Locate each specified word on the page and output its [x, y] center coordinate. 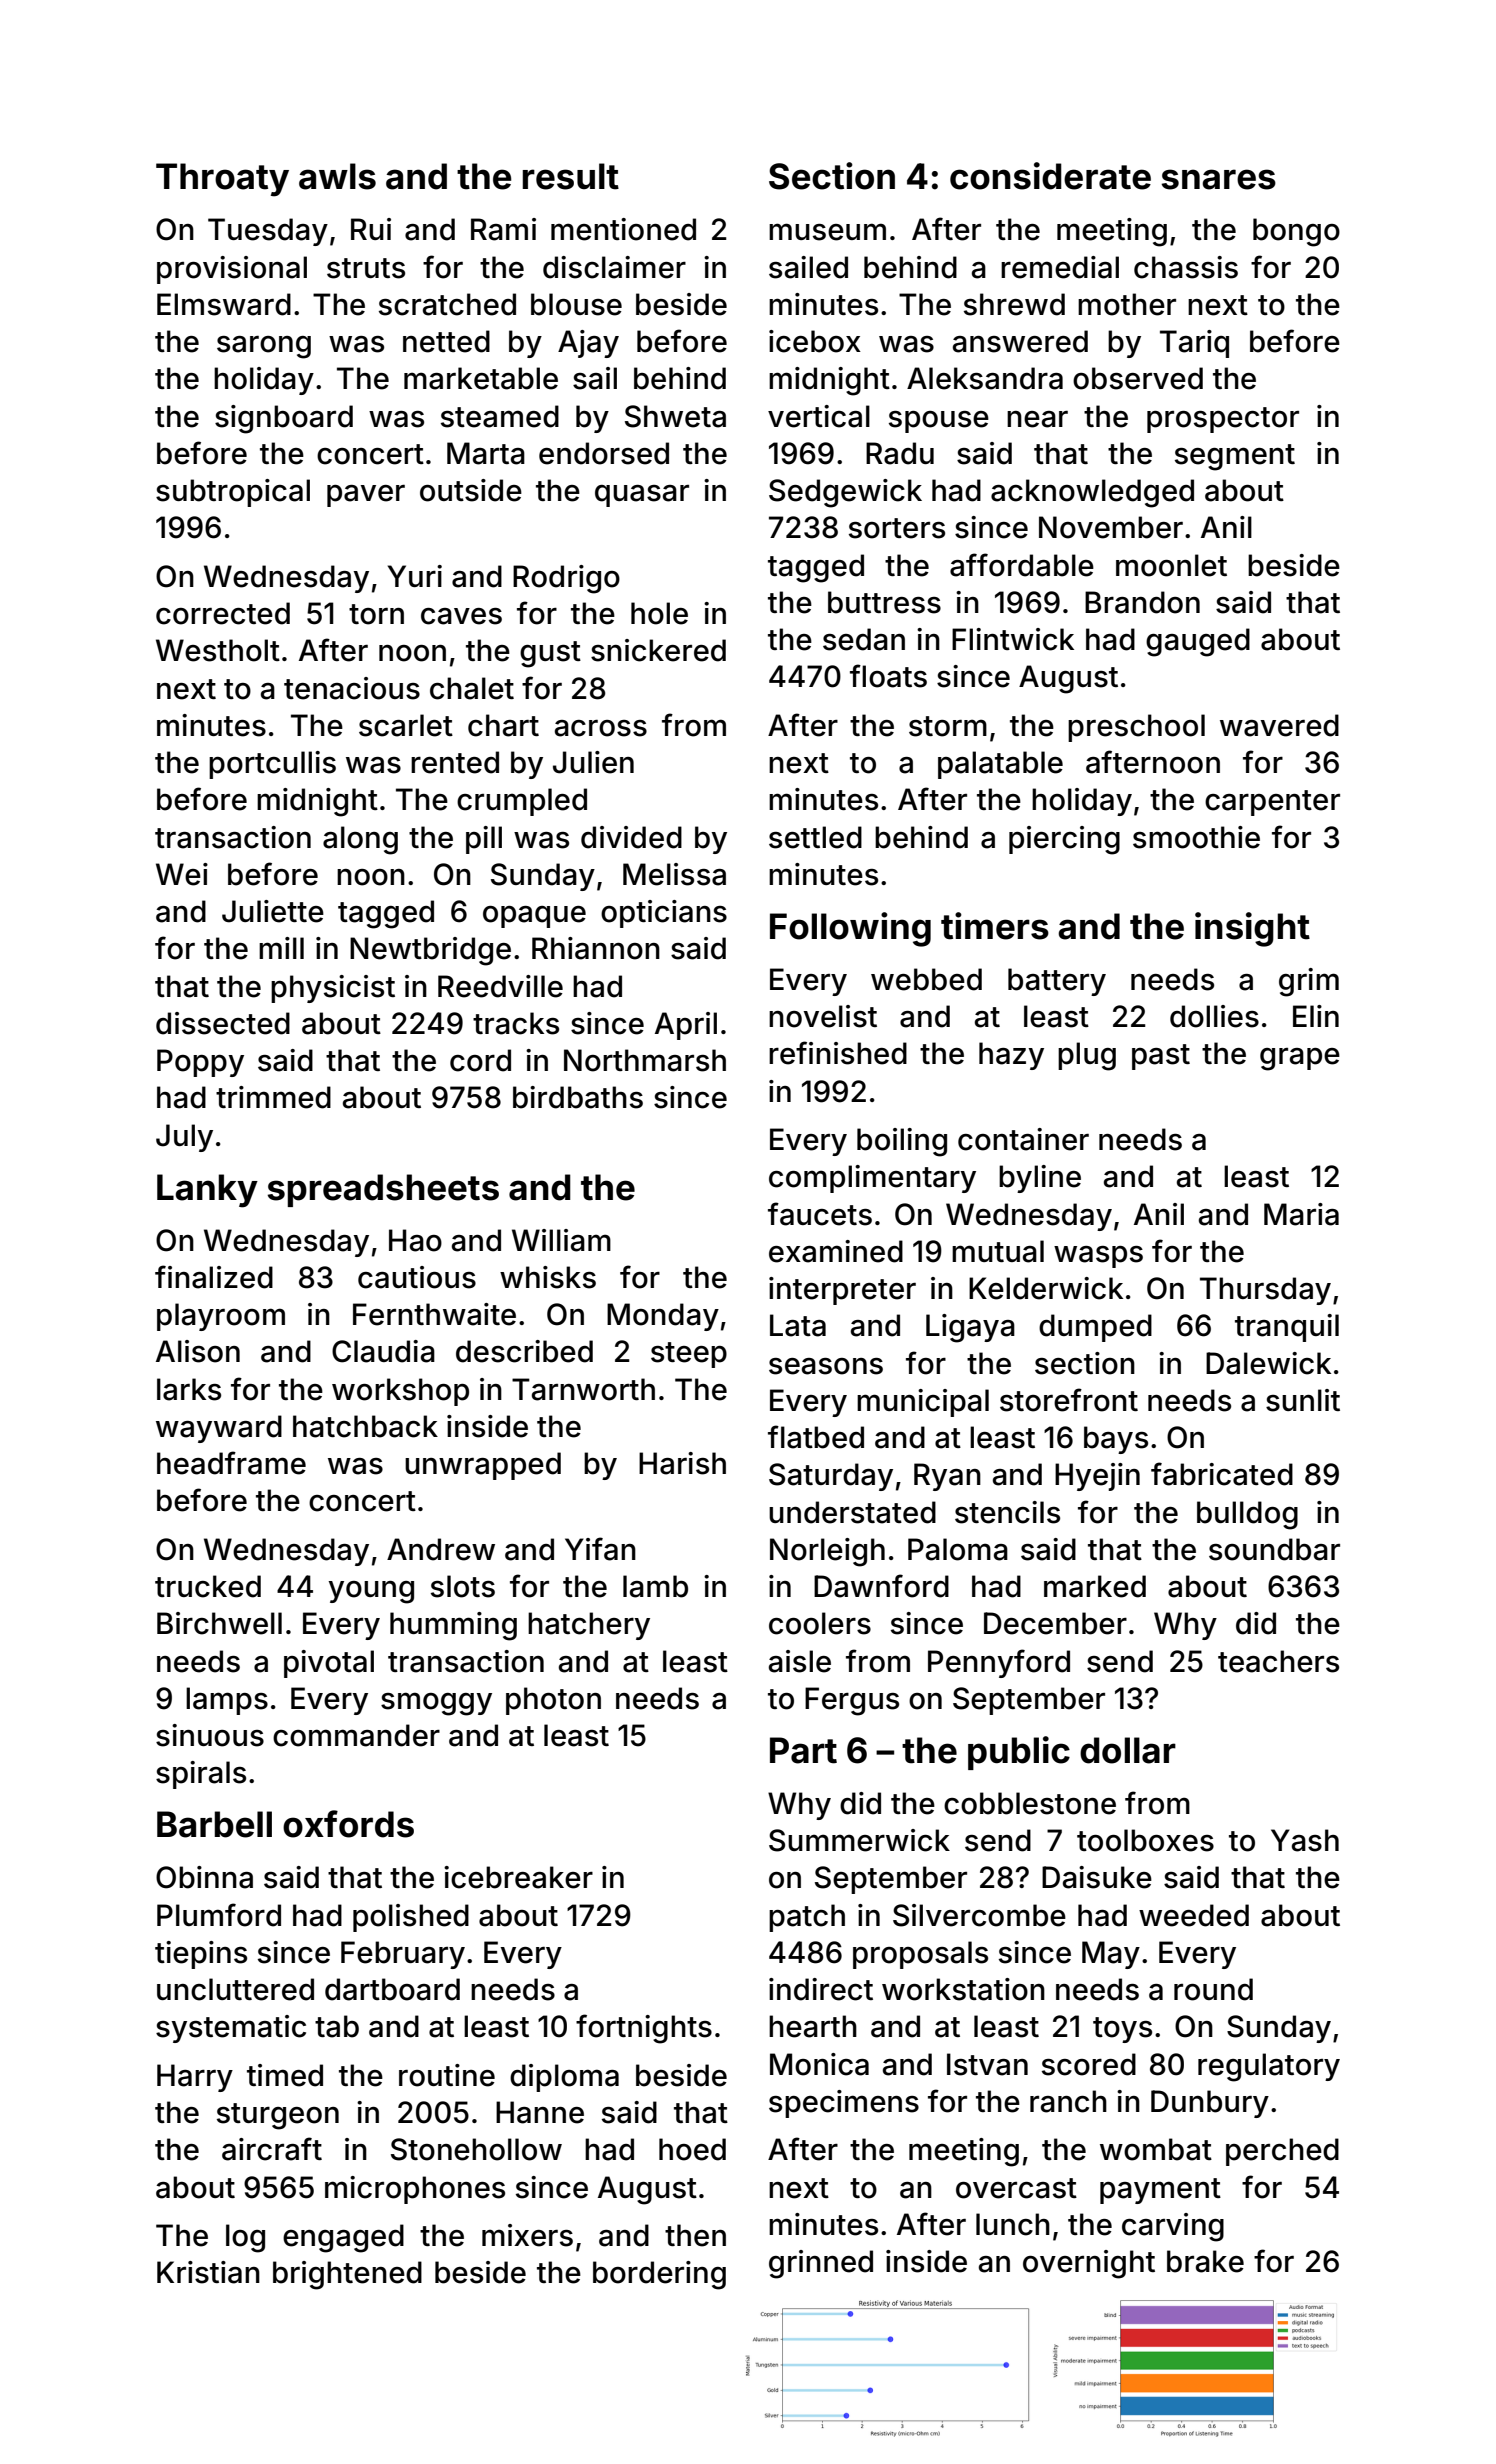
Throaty [222, 180]
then [695, 2235]
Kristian [208, 2272]
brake [1205, 2261]
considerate [1050, 176]
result [571, 176]
